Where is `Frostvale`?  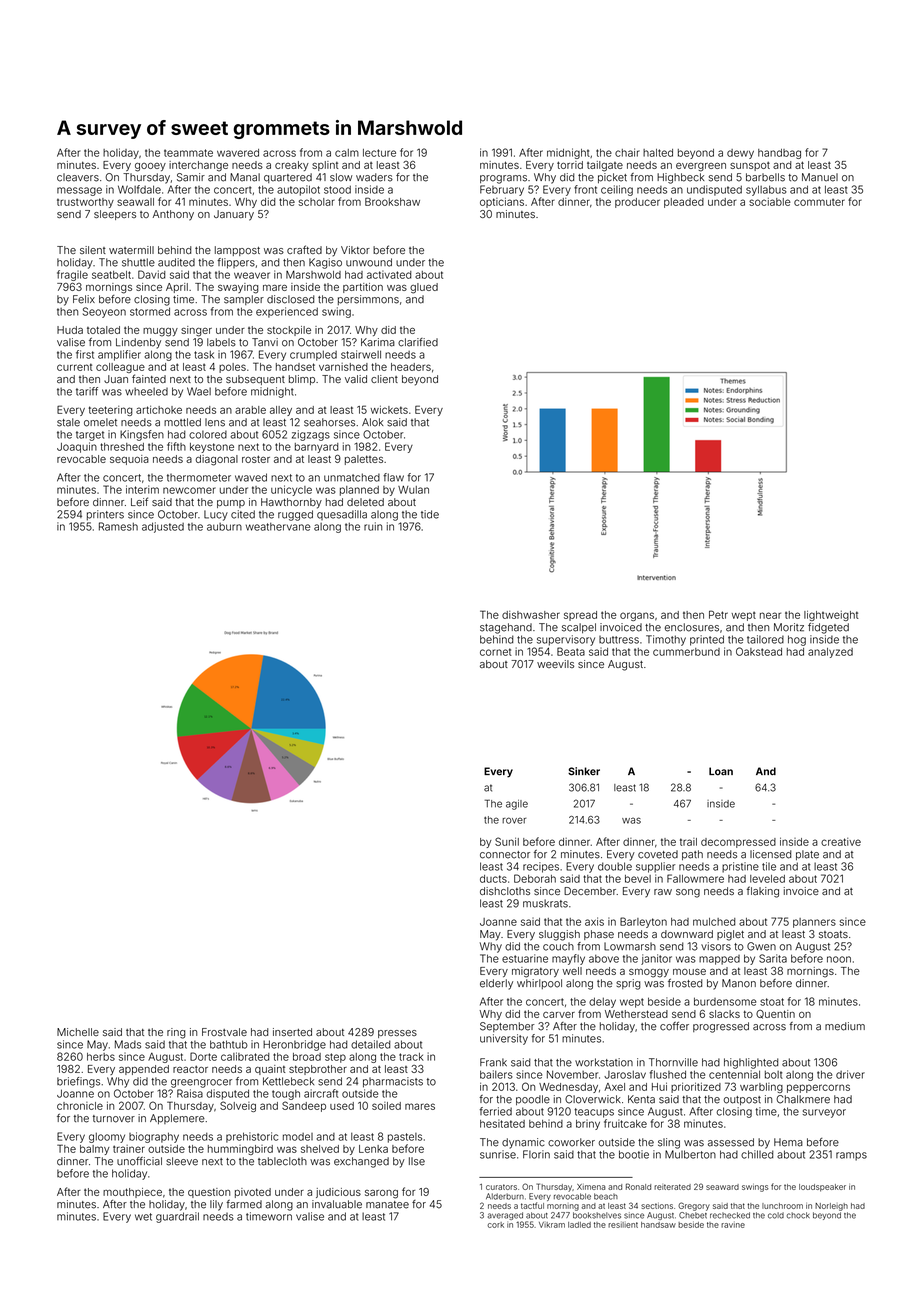 Frostvale is located at coordinates (224, 1032).
